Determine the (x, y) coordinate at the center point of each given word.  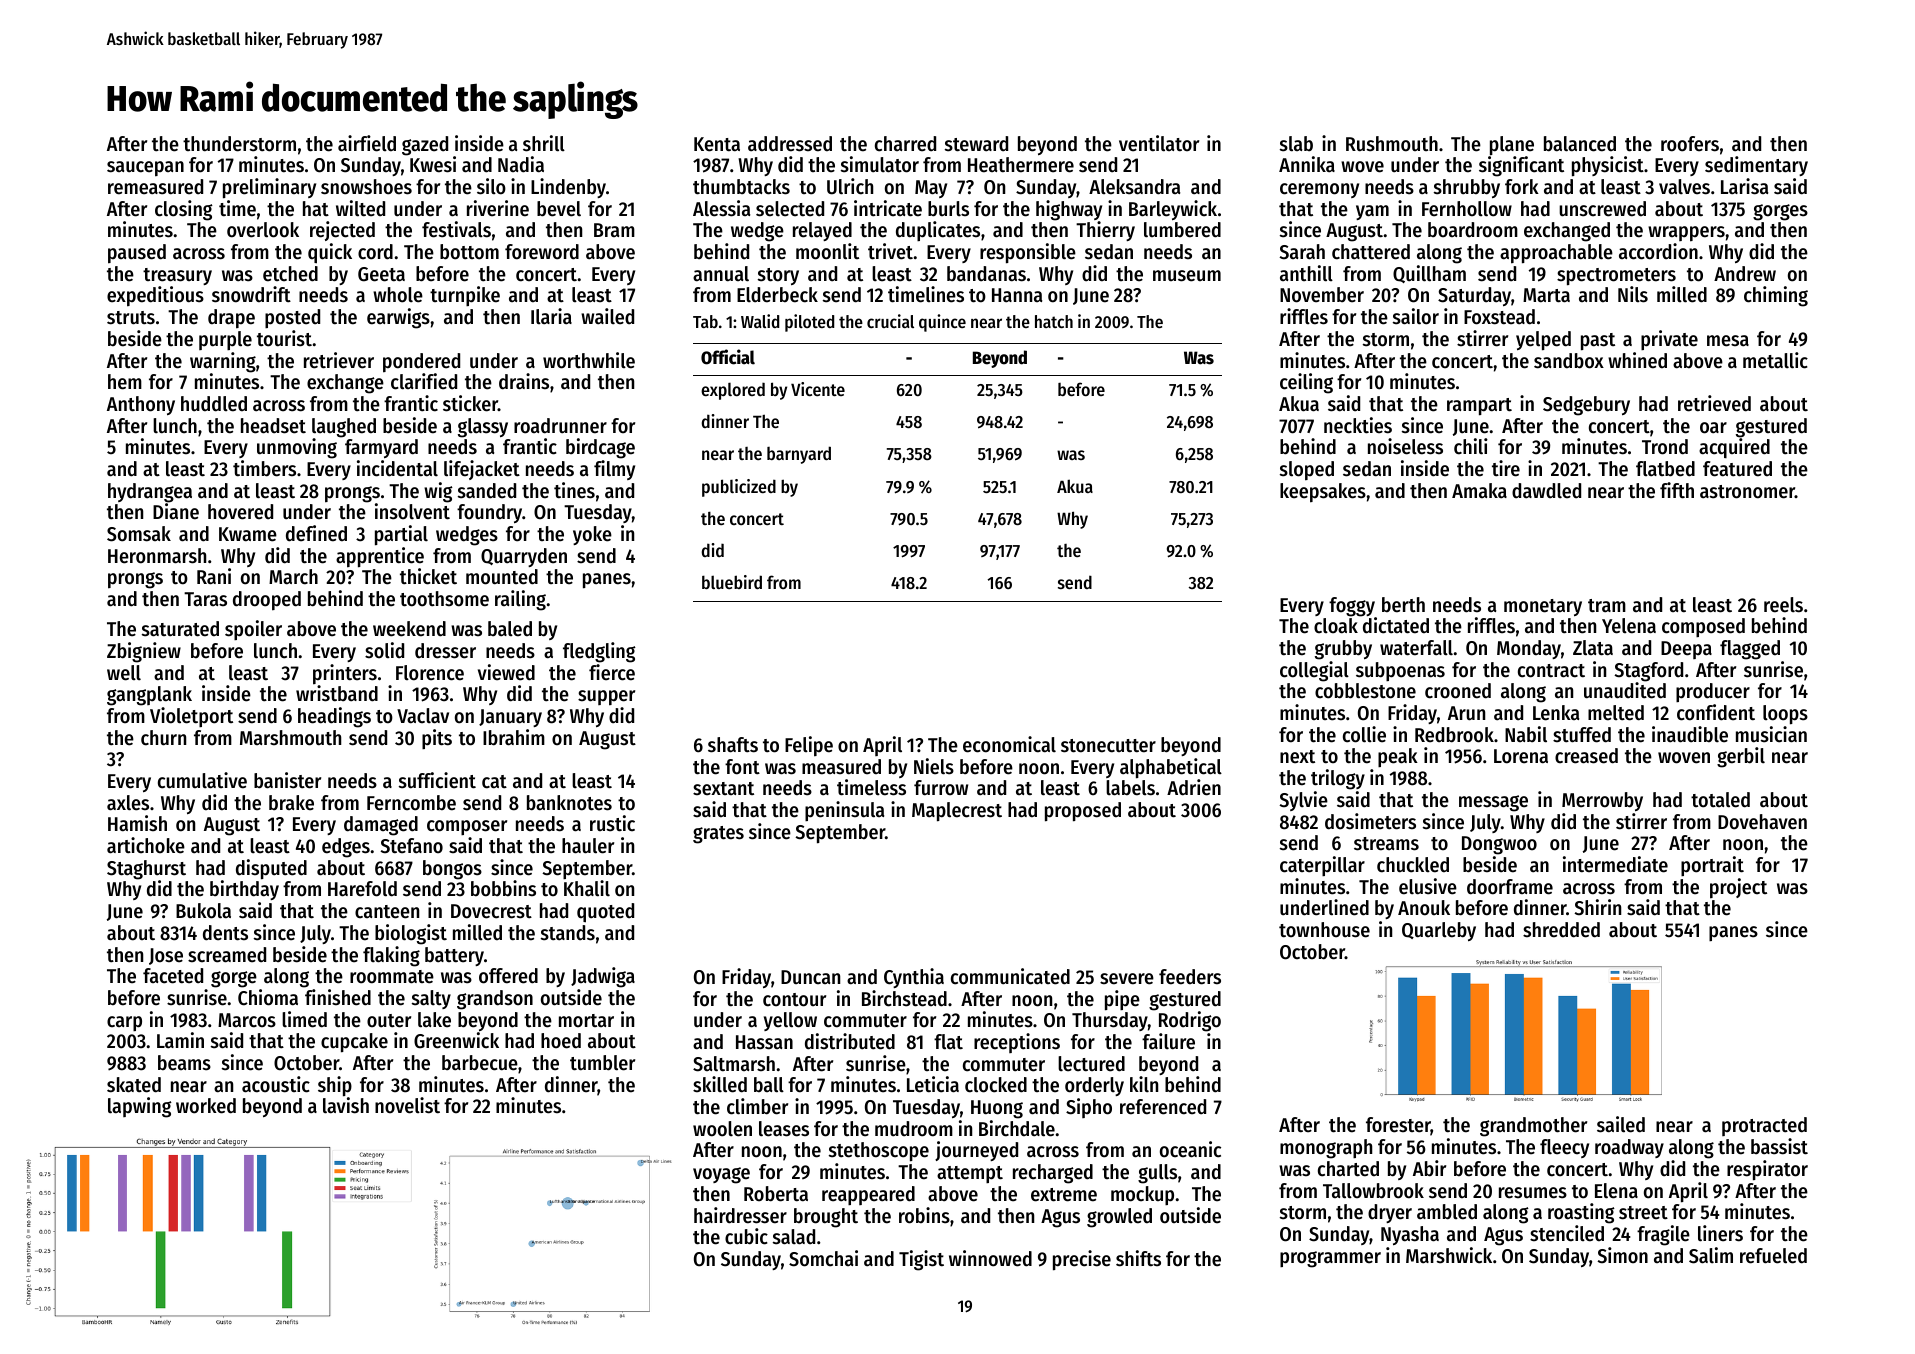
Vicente (818, 389)
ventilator (1159, 143)
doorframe (1510, 887)
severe (1127, 979)
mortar (586, 1021)
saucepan (145, 169)
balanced (1580, 144)
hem (125, 382)
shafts (733, 745)
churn (163, 738)
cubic (746, 1236)
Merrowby (1602, 801)
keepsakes (1323, 493)
